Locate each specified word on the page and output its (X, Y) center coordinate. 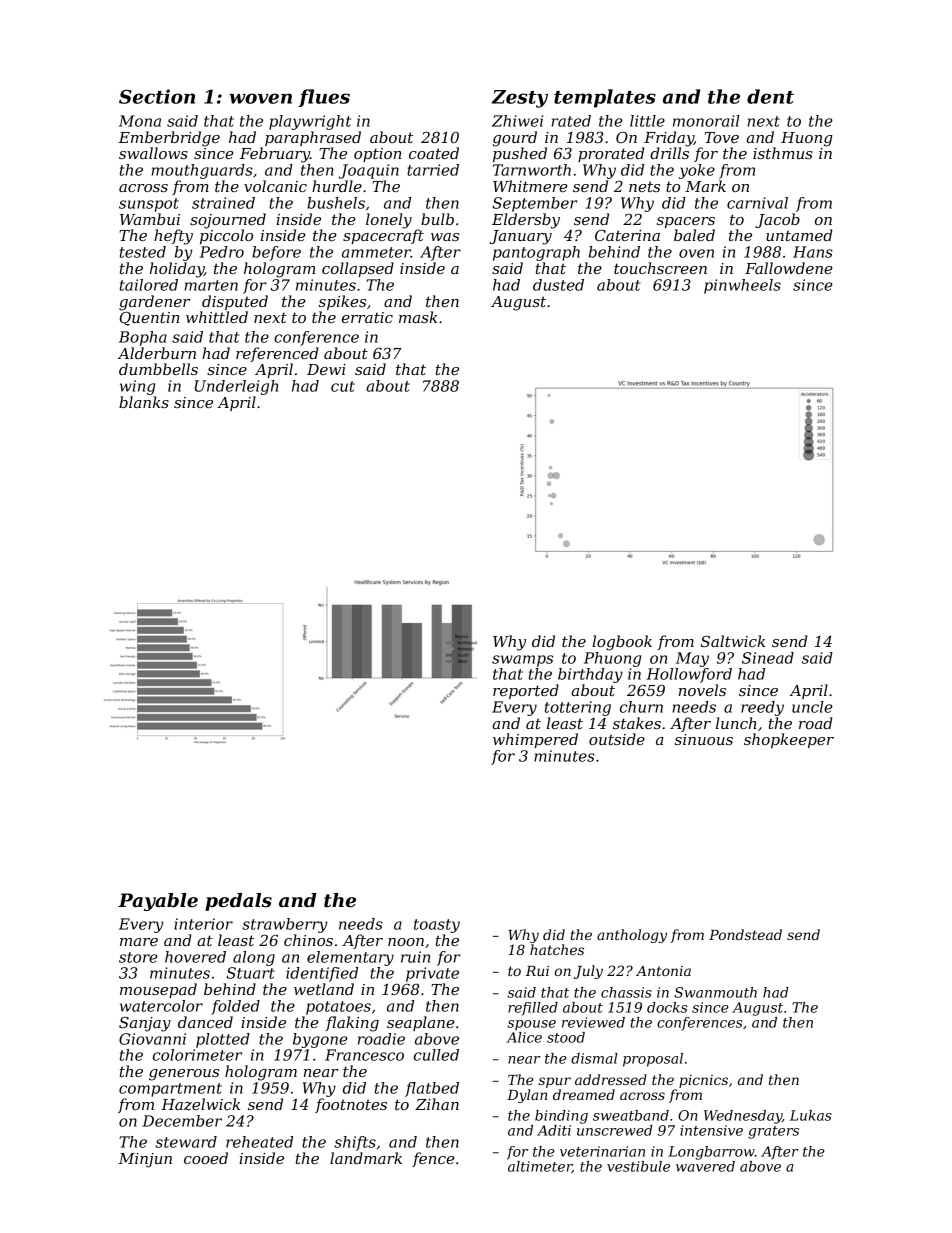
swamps (522, 661)
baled (694, 235)
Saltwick (733, 641)
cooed (206, 1158)
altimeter (540, 1167)
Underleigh (236, 387)
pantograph (536, 253)
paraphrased (313, 138)
